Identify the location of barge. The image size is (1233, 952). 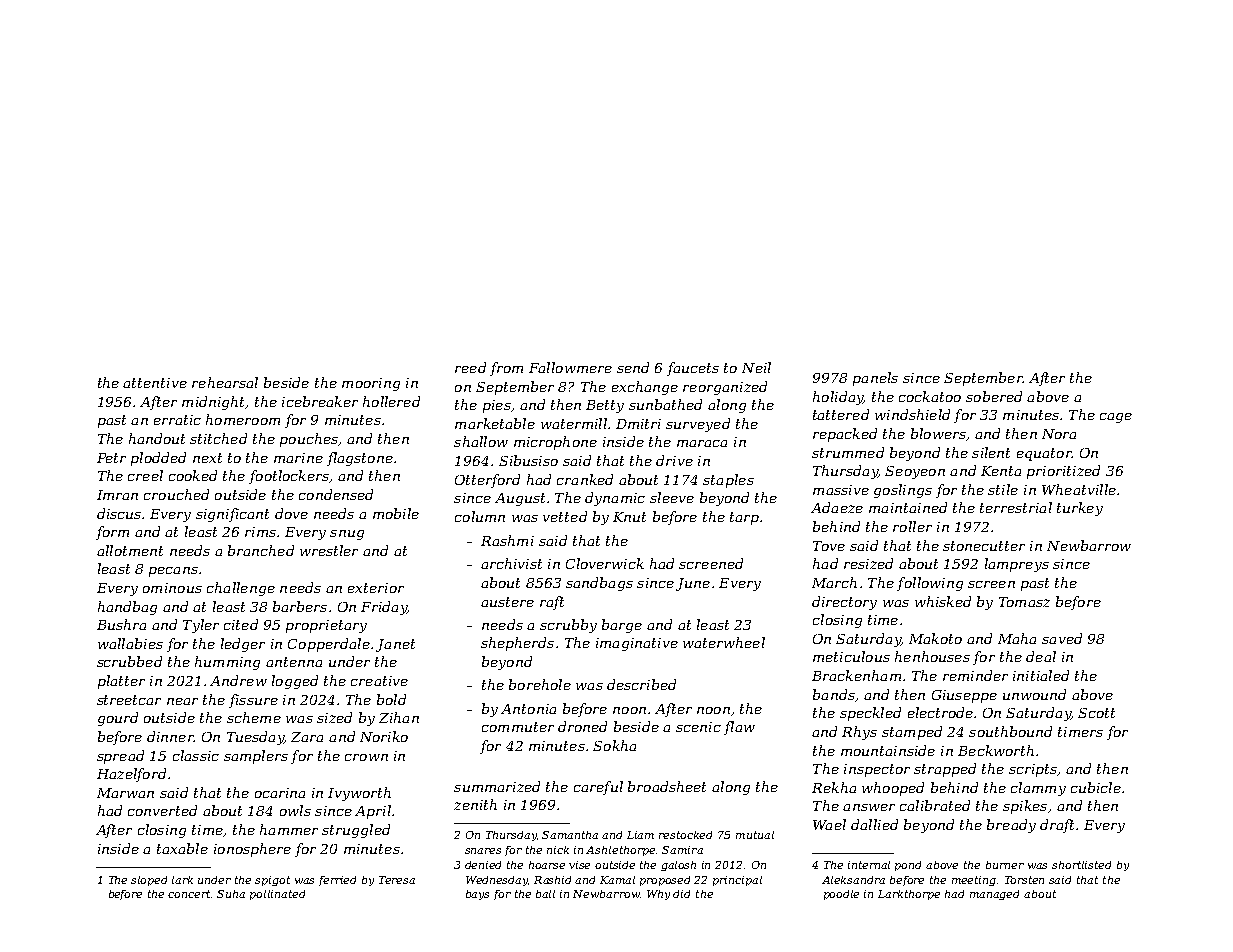
(622, 626).
